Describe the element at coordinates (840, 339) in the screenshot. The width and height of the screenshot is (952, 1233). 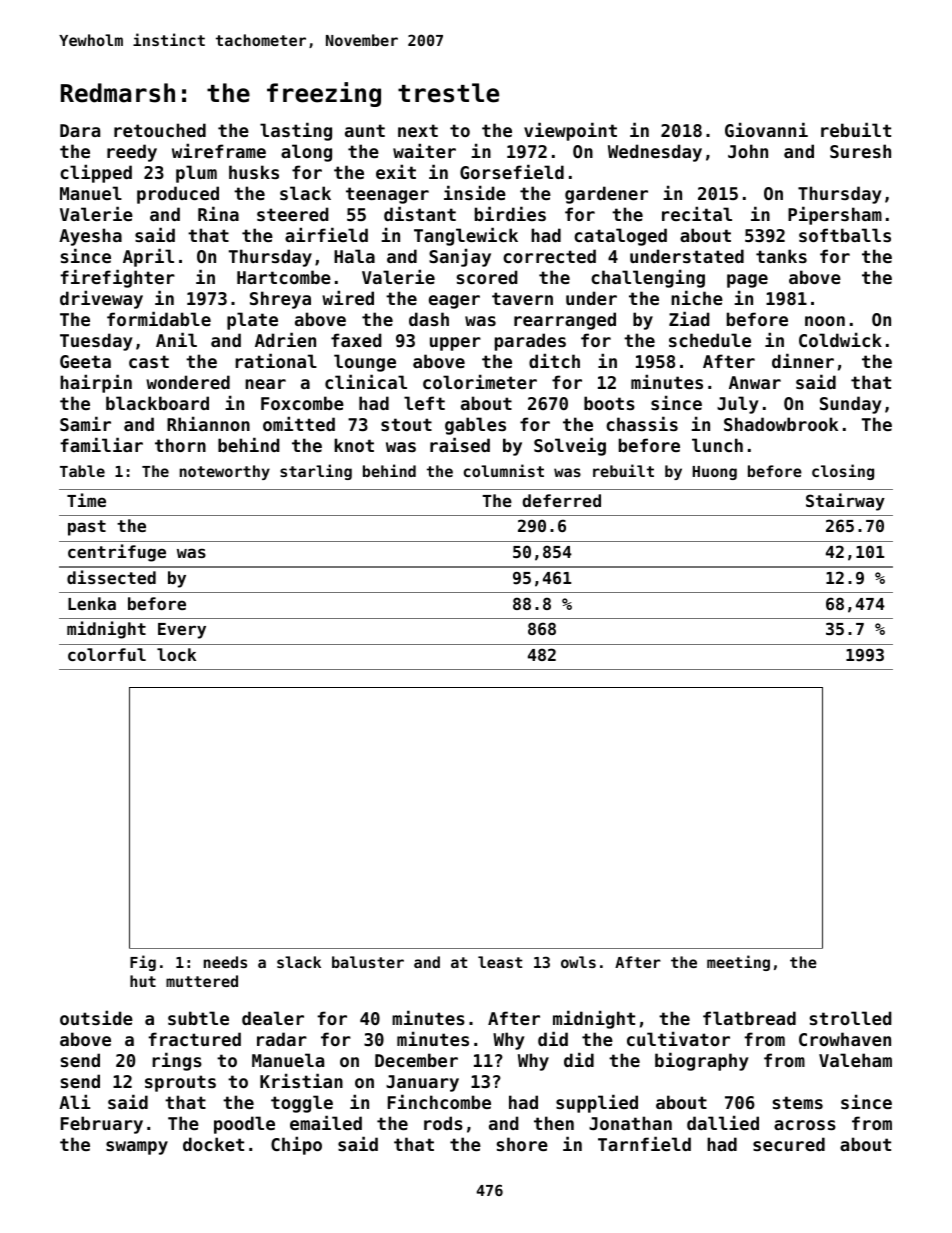
I see `Coldwick` at that location.
